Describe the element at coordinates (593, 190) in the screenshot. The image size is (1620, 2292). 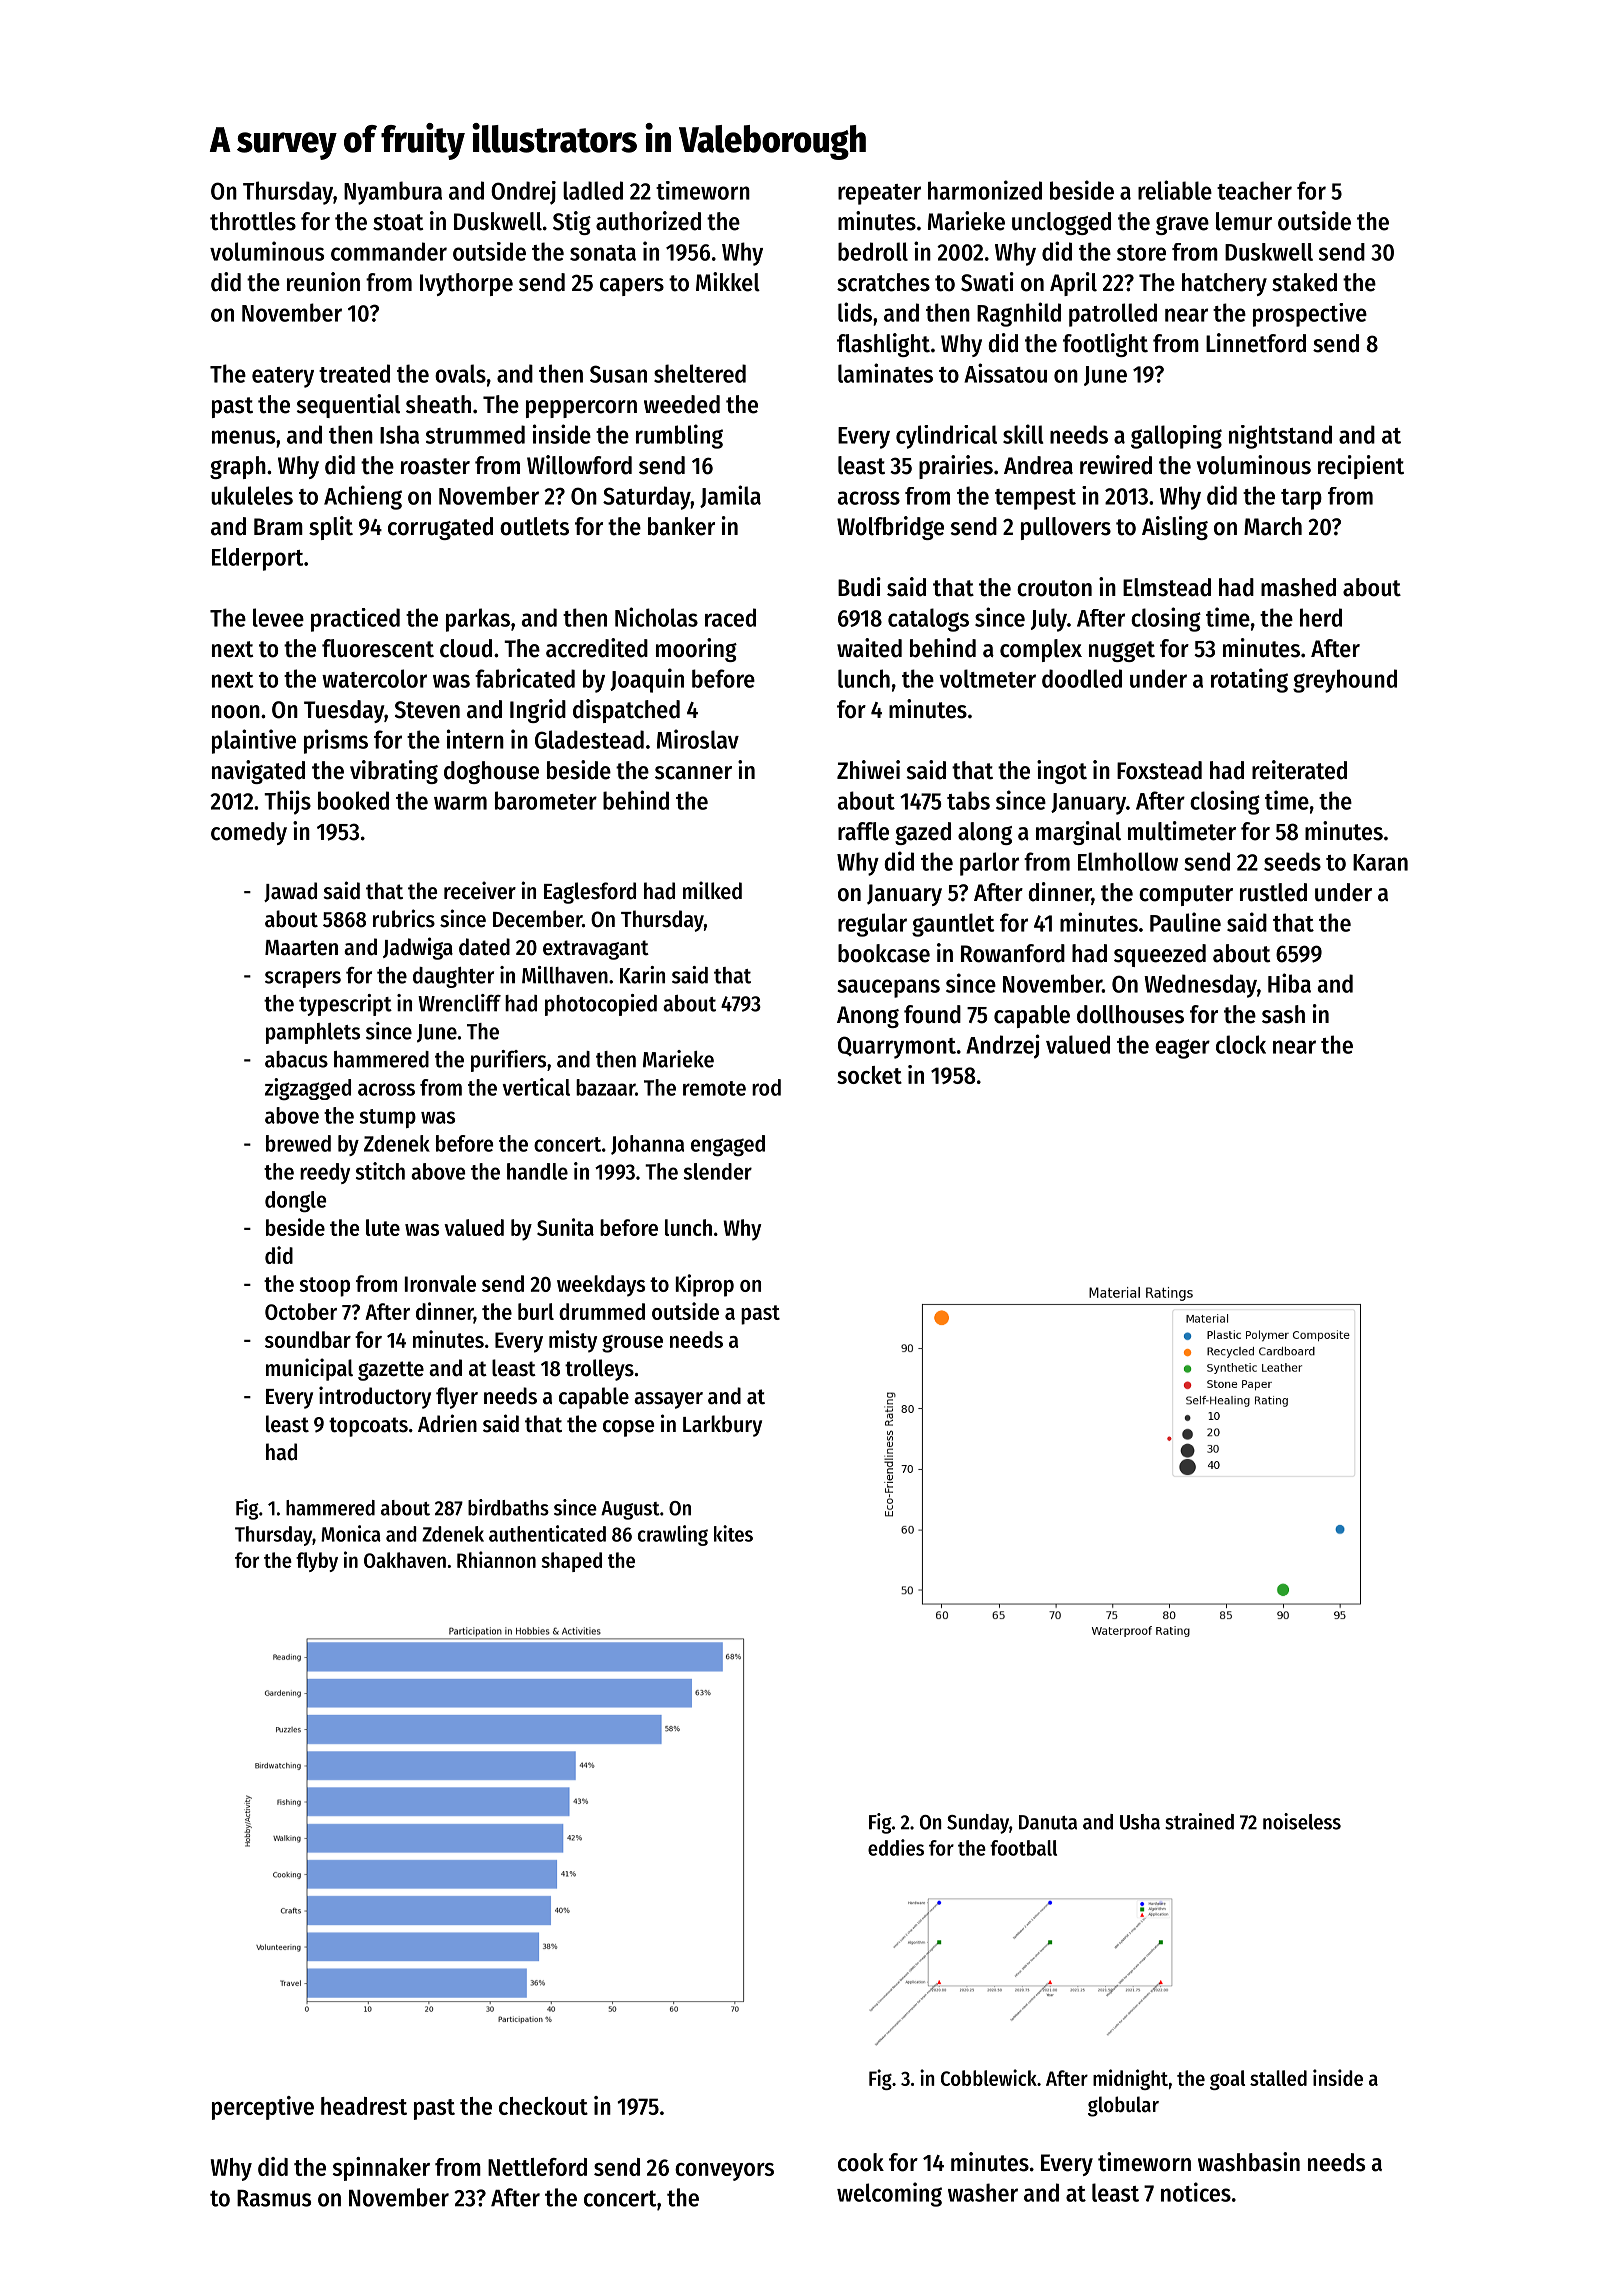
I see `ladled` at that location.
